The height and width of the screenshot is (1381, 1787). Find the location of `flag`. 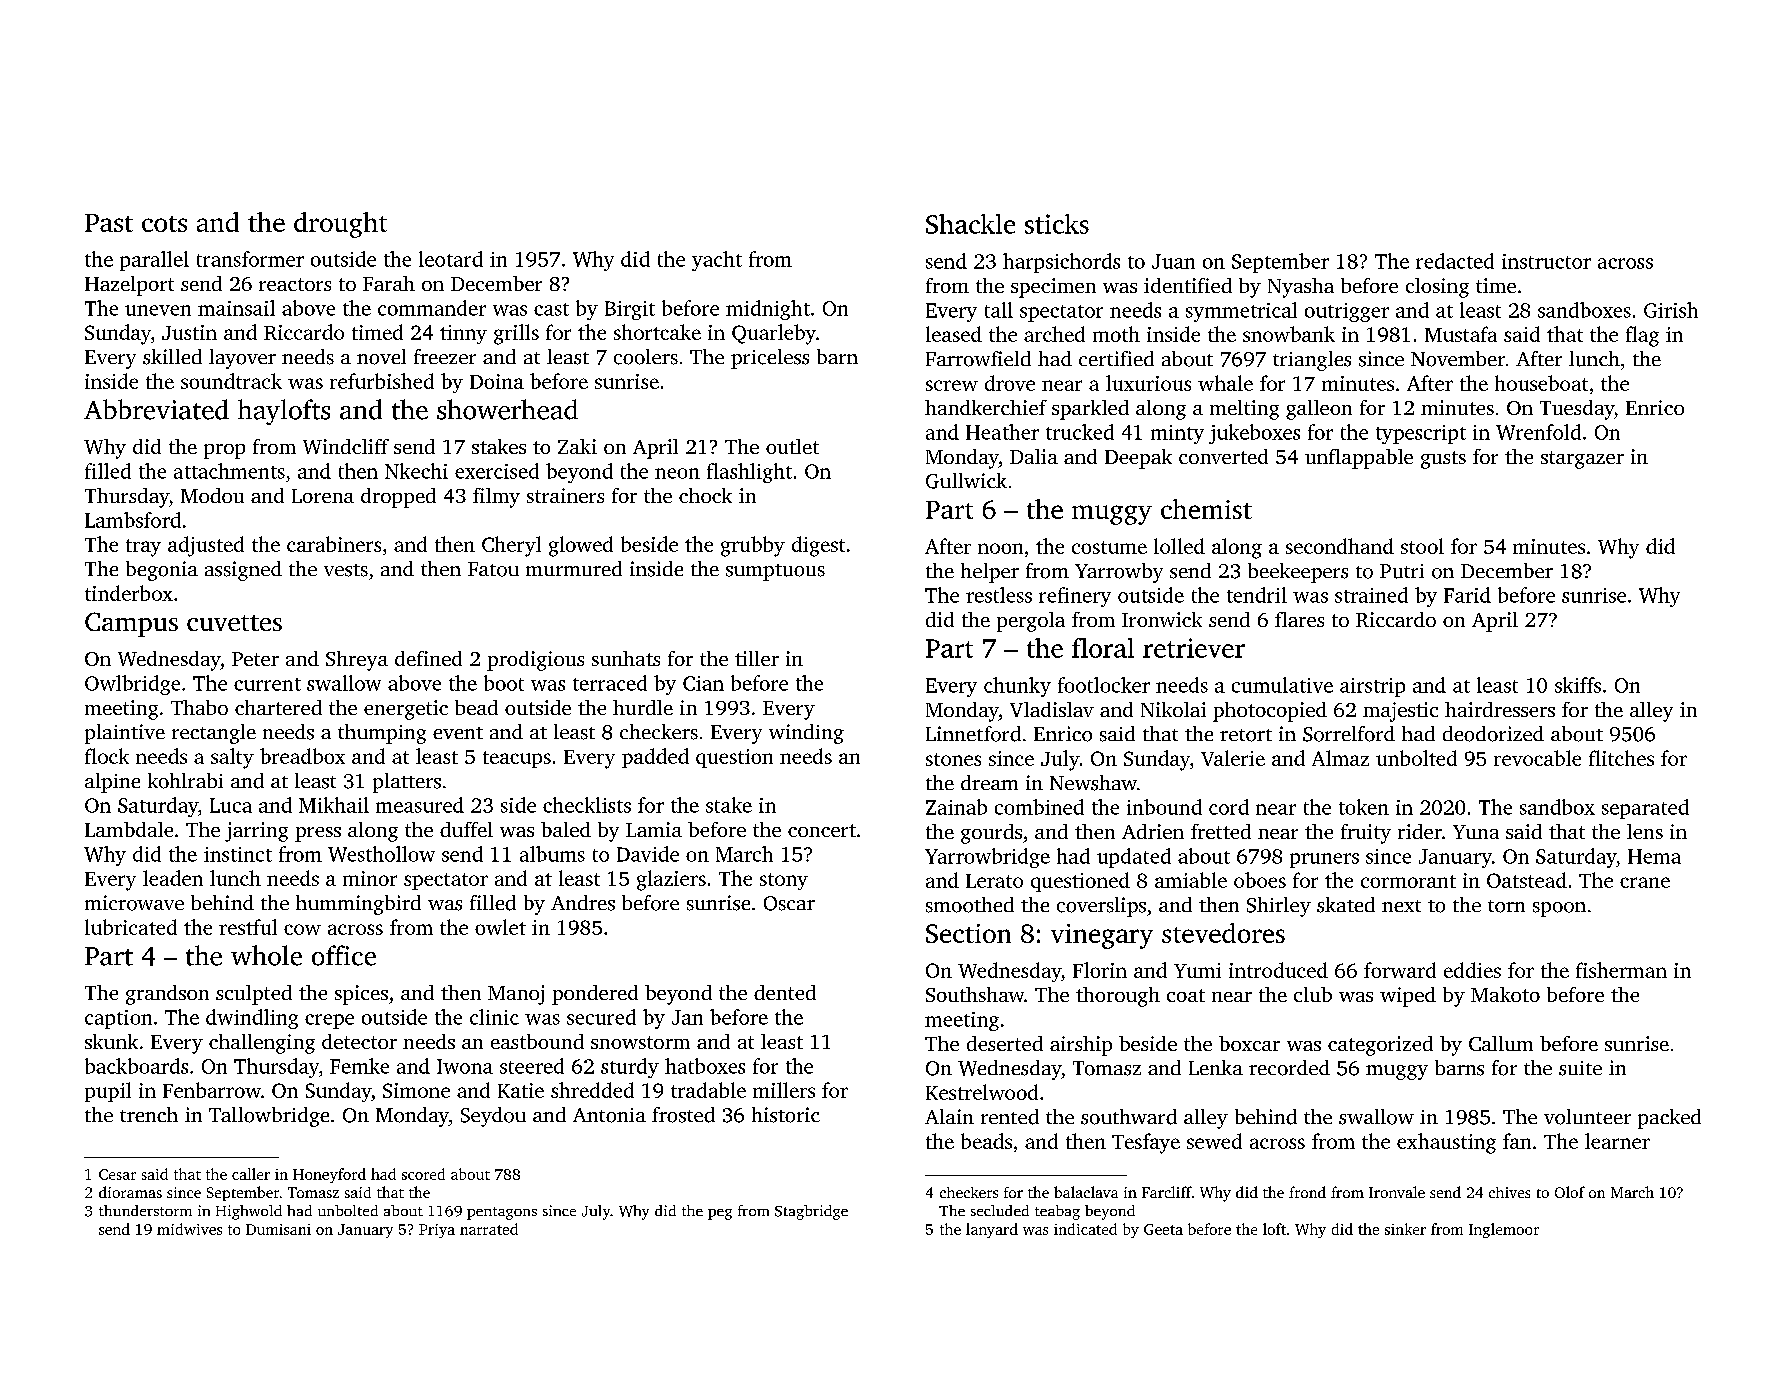

flag is located at coordinates (1642, 336).
